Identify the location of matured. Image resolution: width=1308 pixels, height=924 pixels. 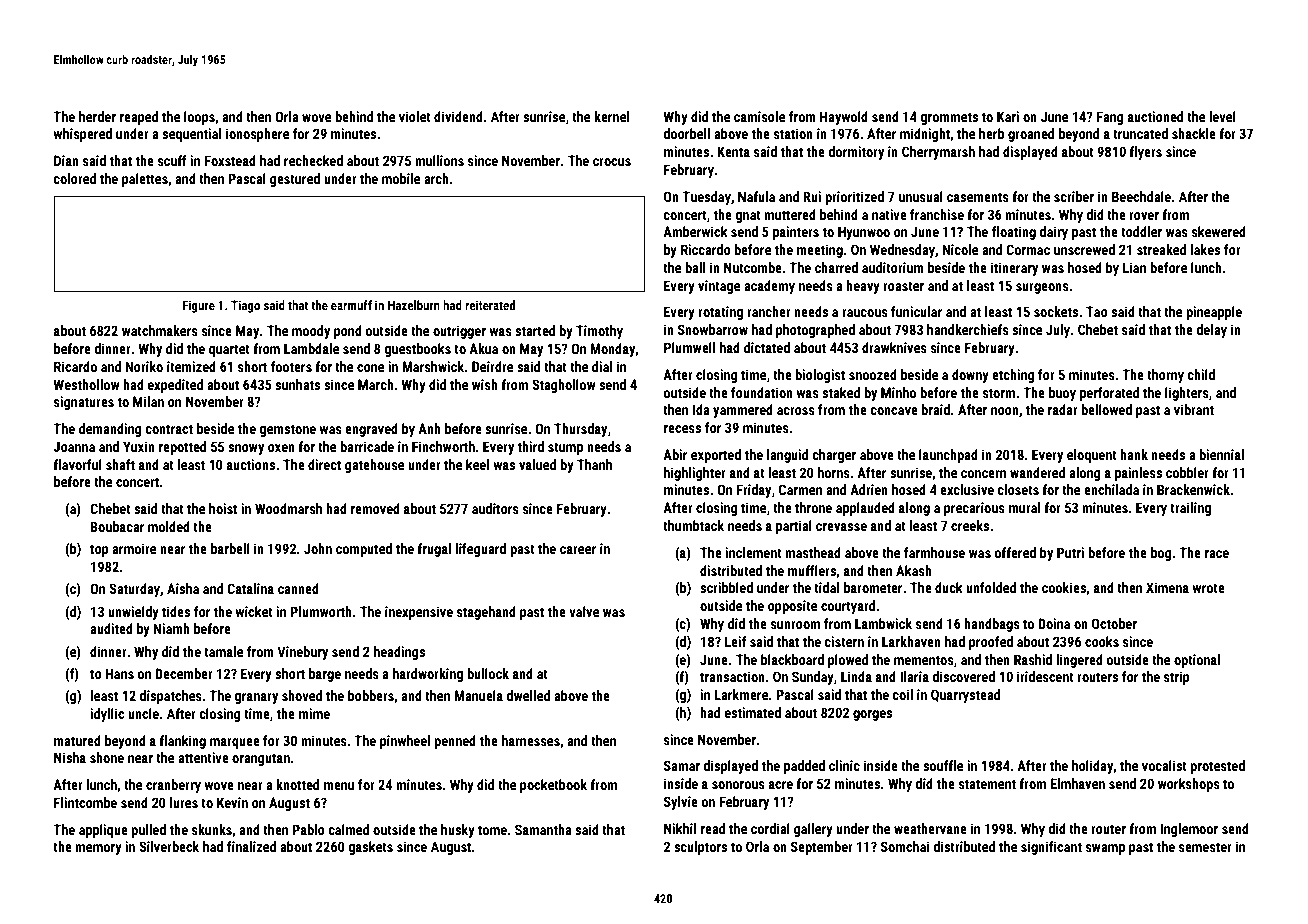
(77, 740).
